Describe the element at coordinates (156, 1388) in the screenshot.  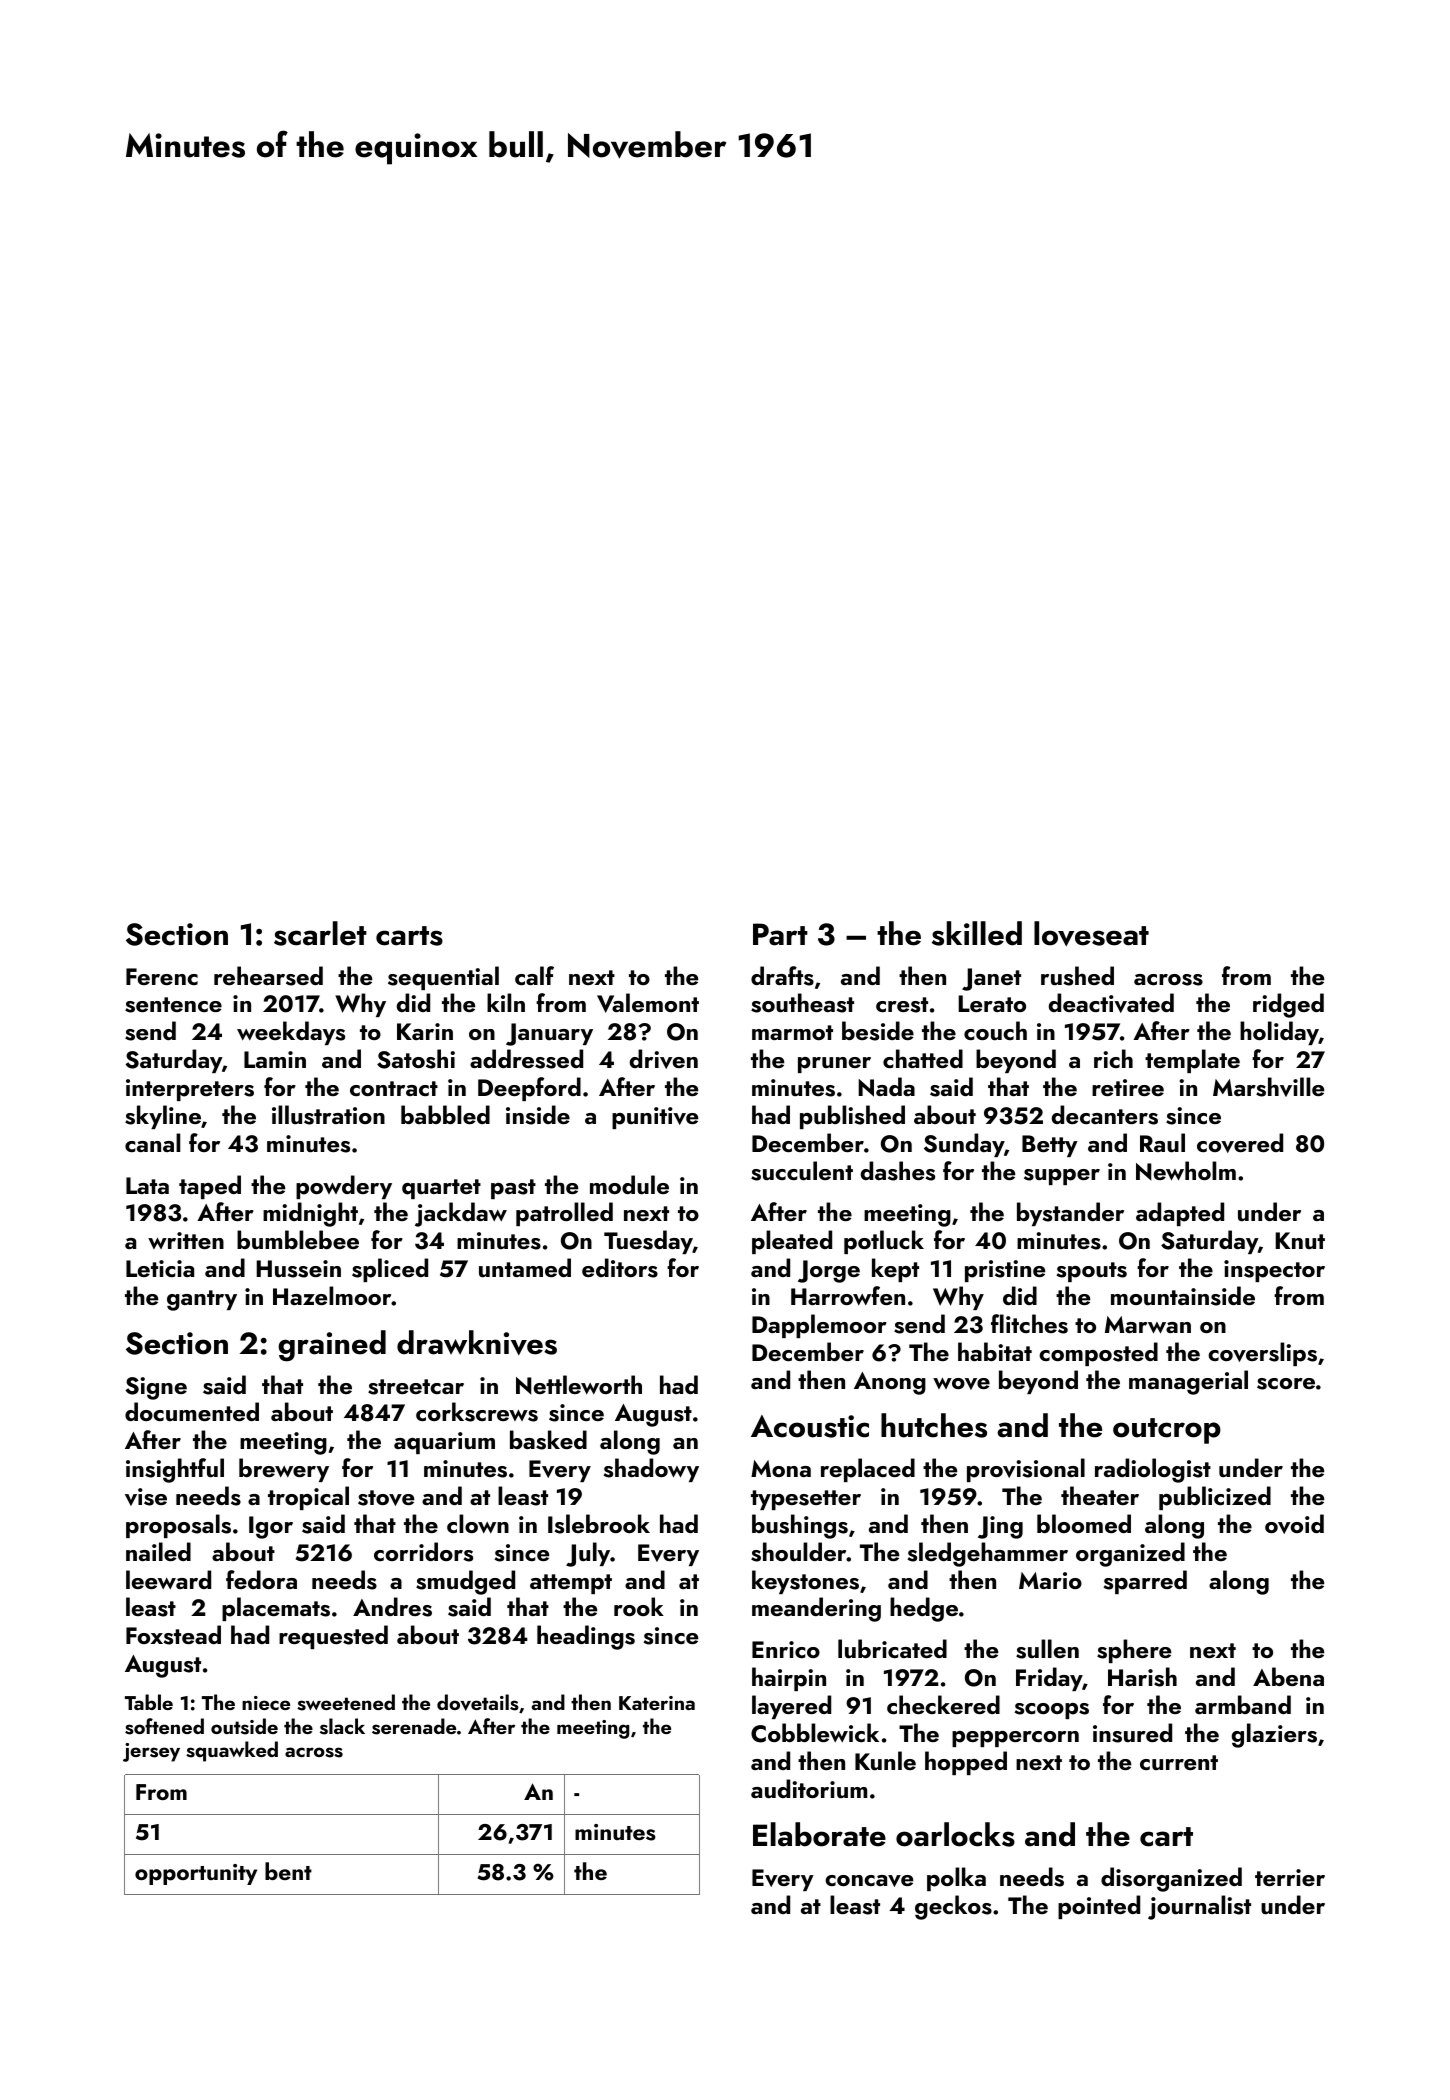
I see `Signe` at that location.
